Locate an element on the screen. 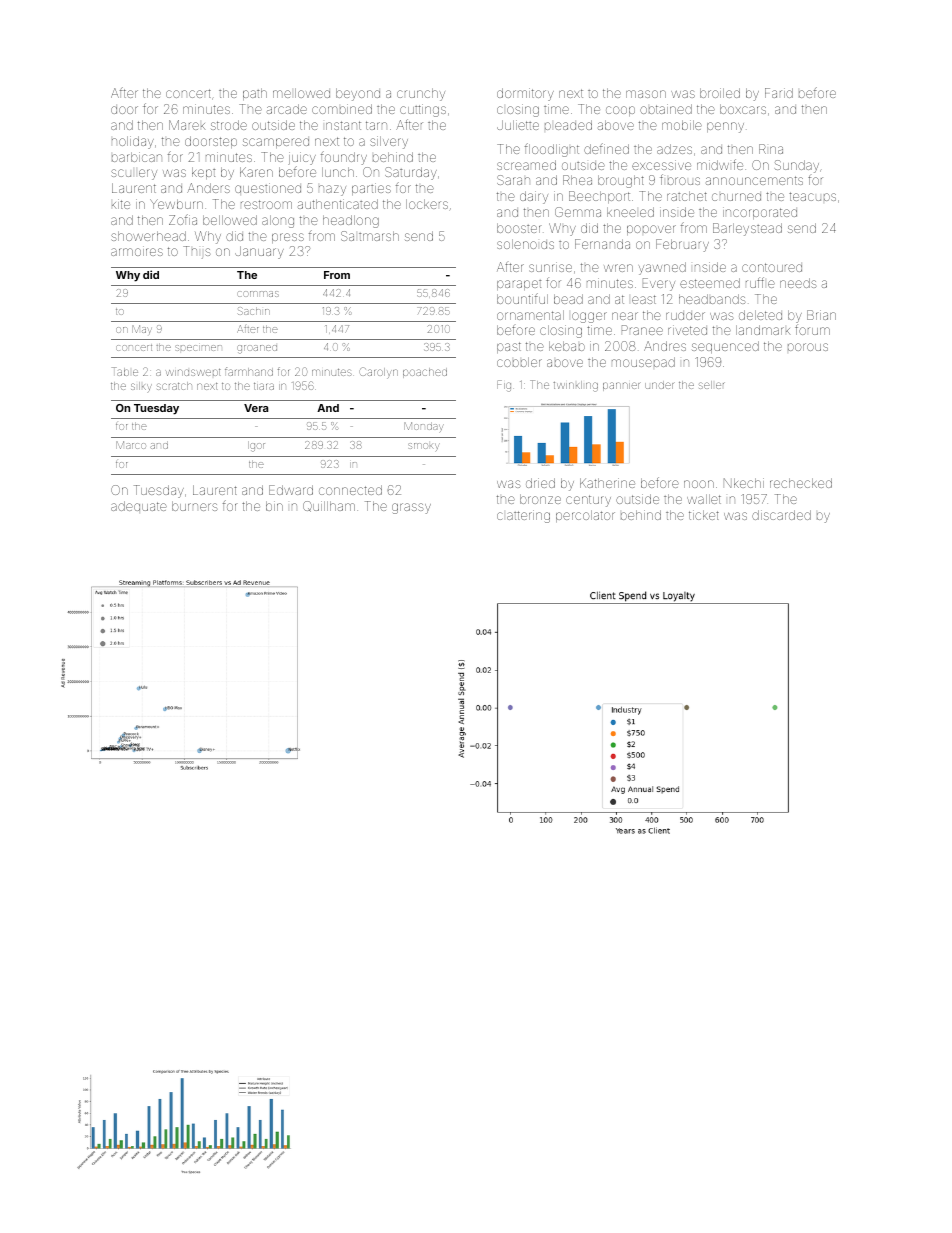  solenoids is located at coordinates (525, 244).
